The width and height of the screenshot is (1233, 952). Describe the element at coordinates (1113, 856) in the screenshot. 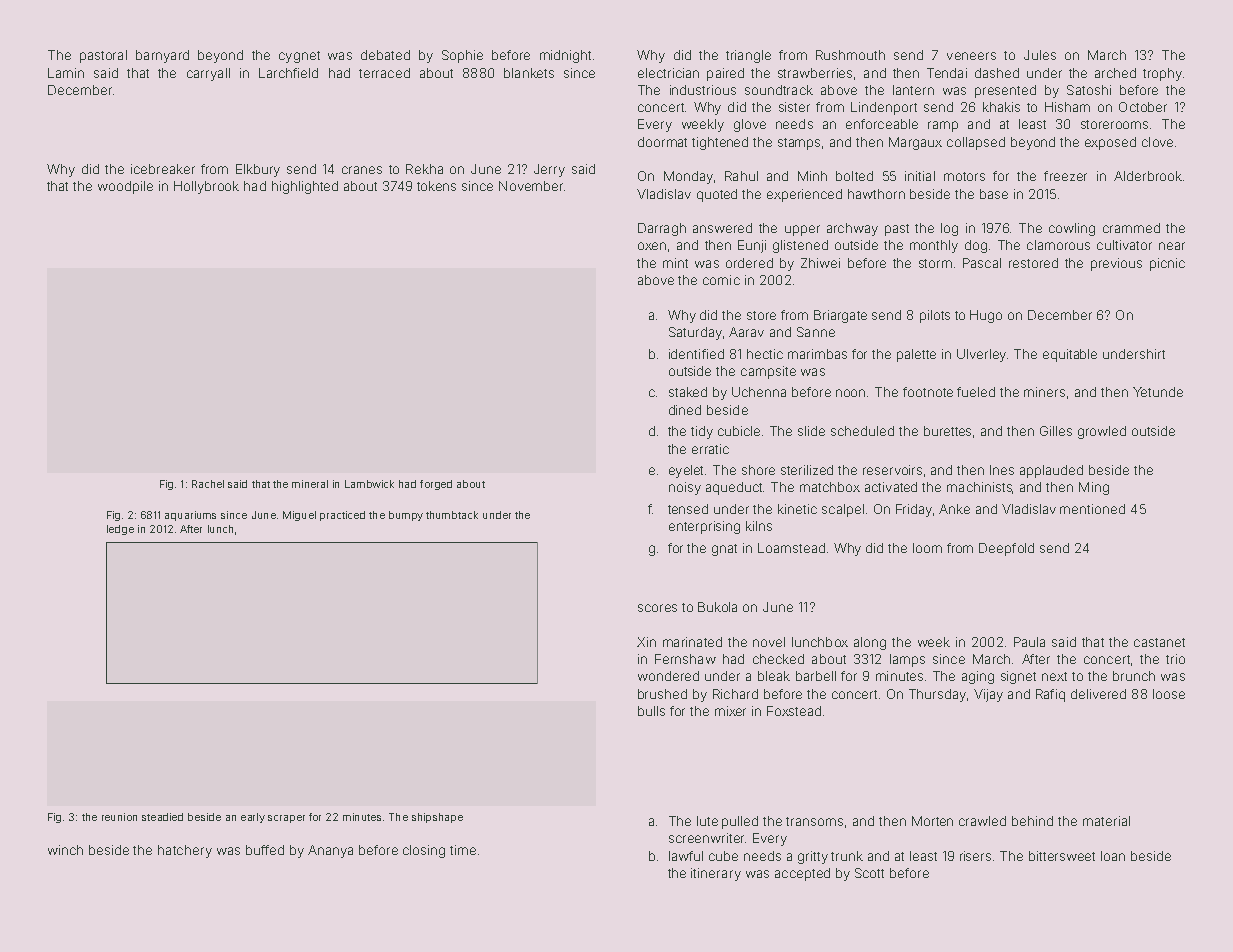

I see `loan` at that location.
